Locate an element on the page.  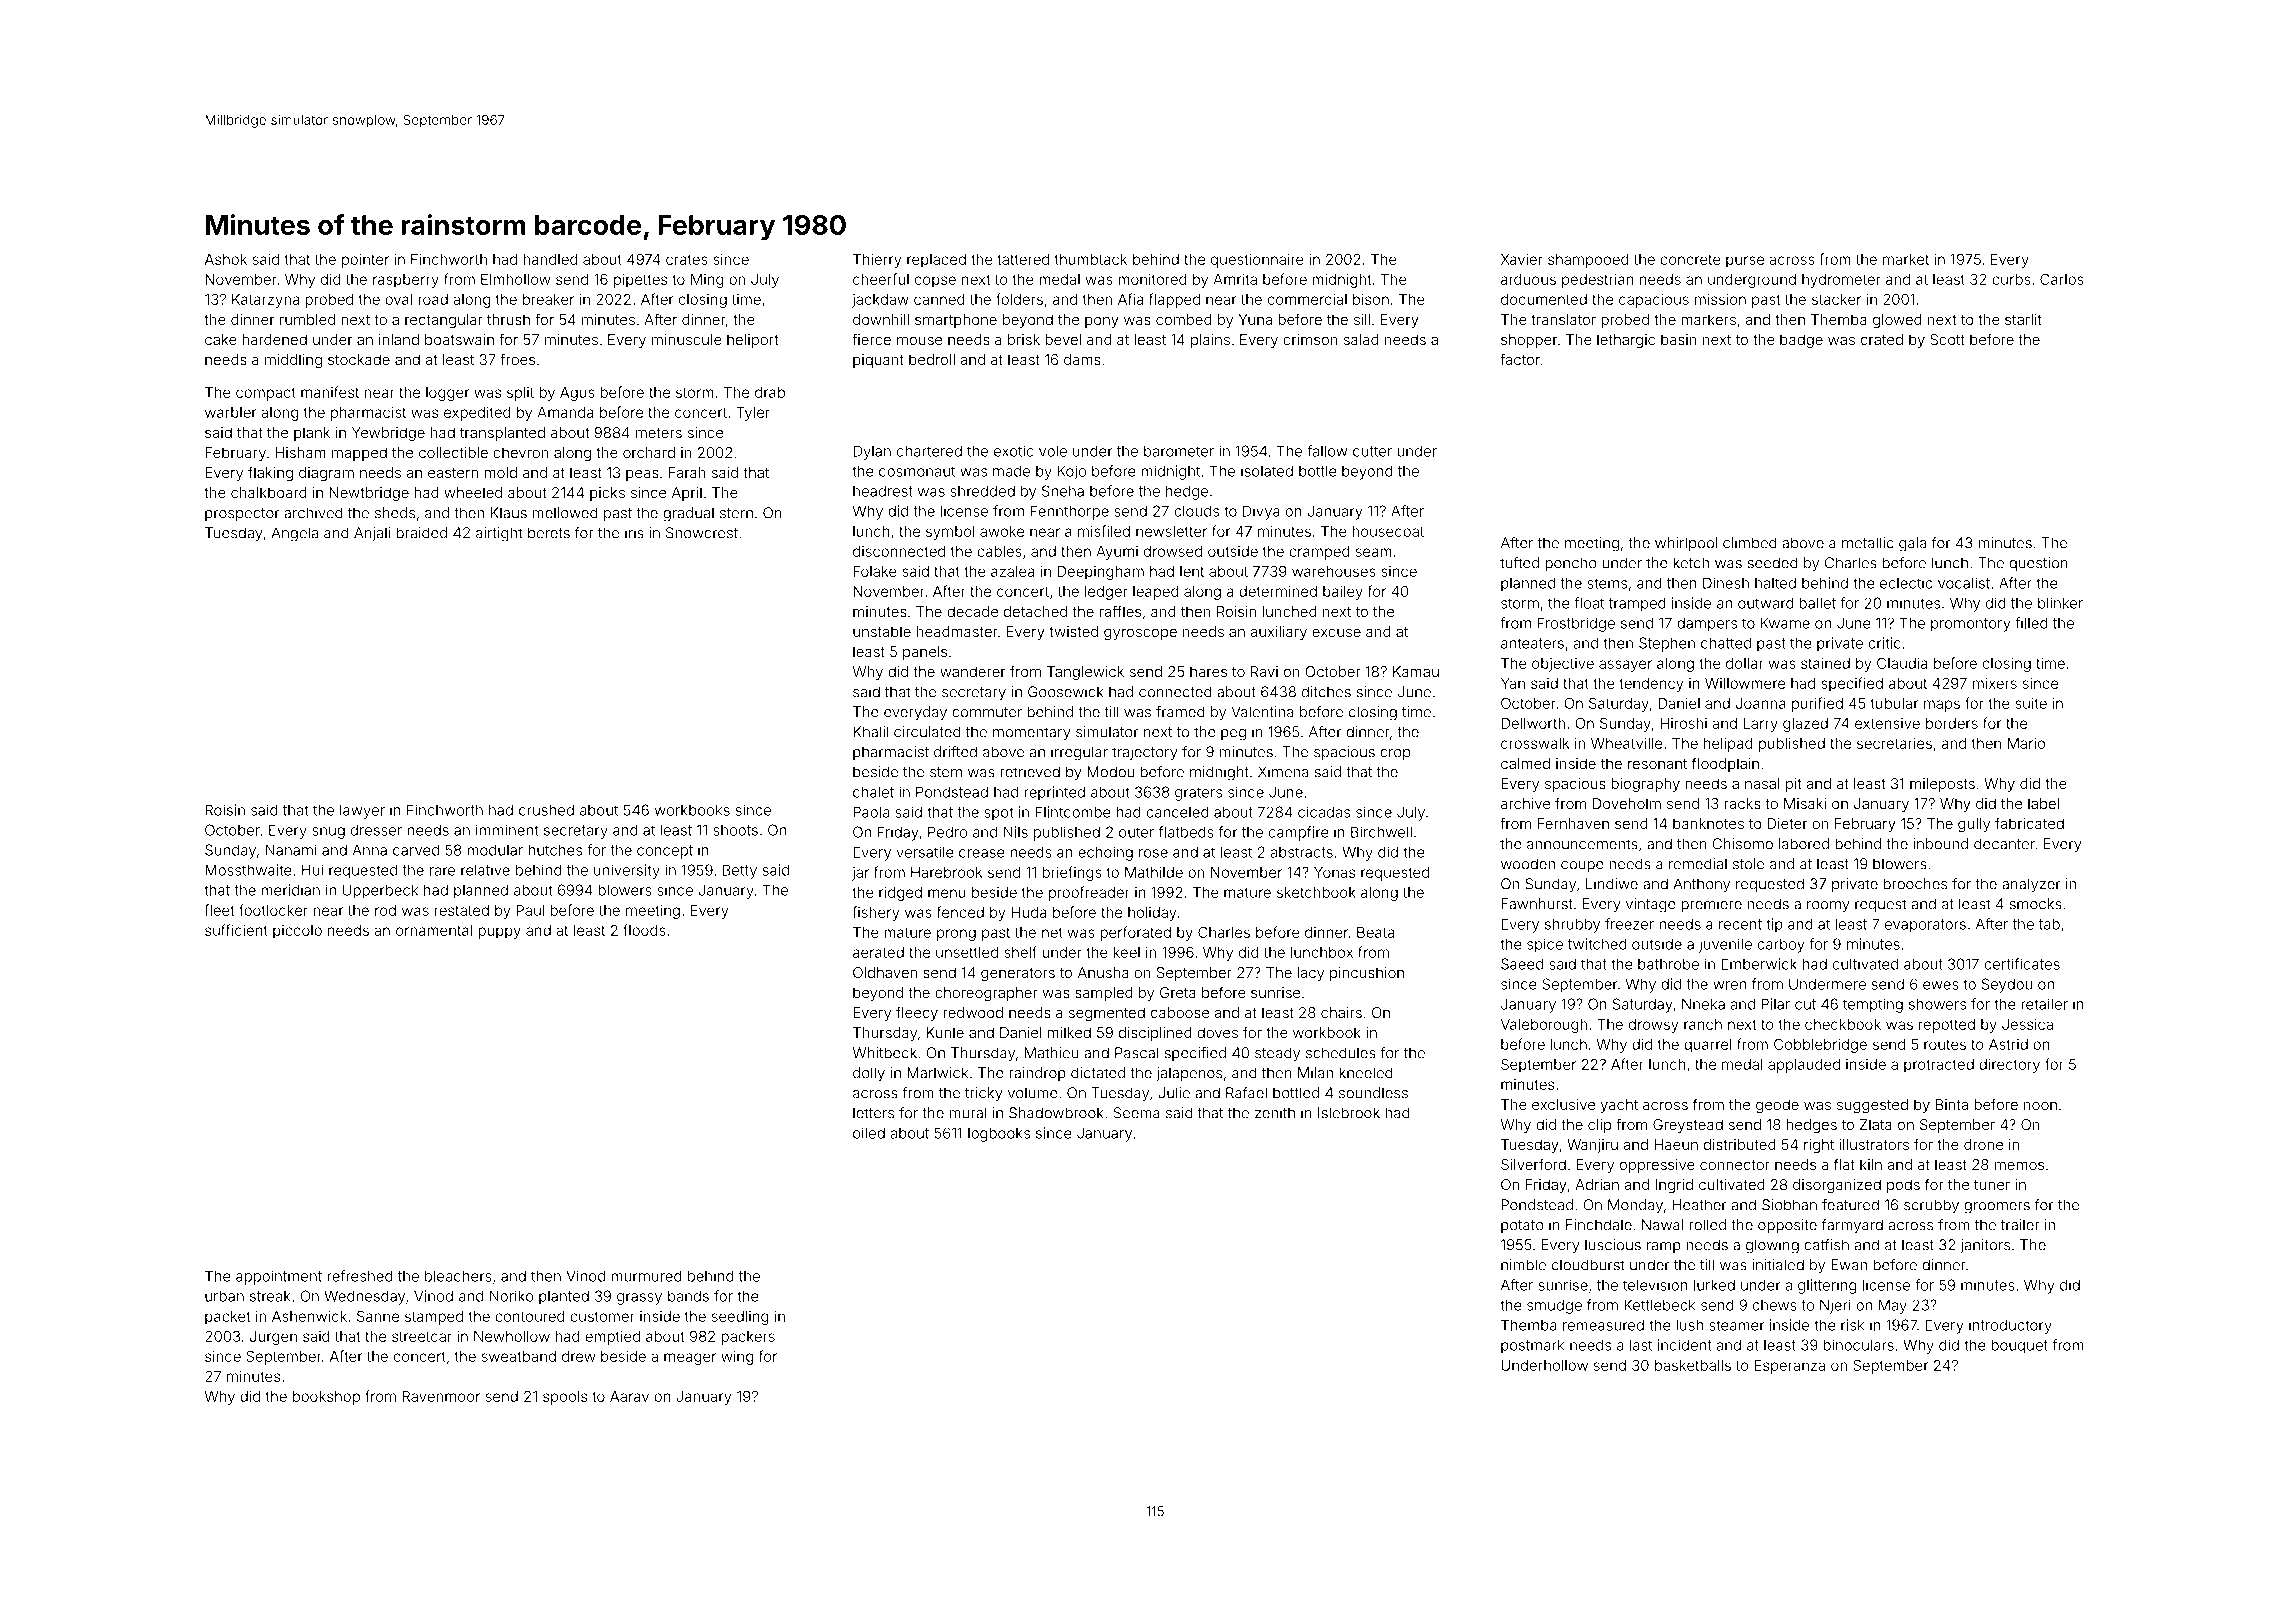
murmured is located at coordinates (646, 1276).
